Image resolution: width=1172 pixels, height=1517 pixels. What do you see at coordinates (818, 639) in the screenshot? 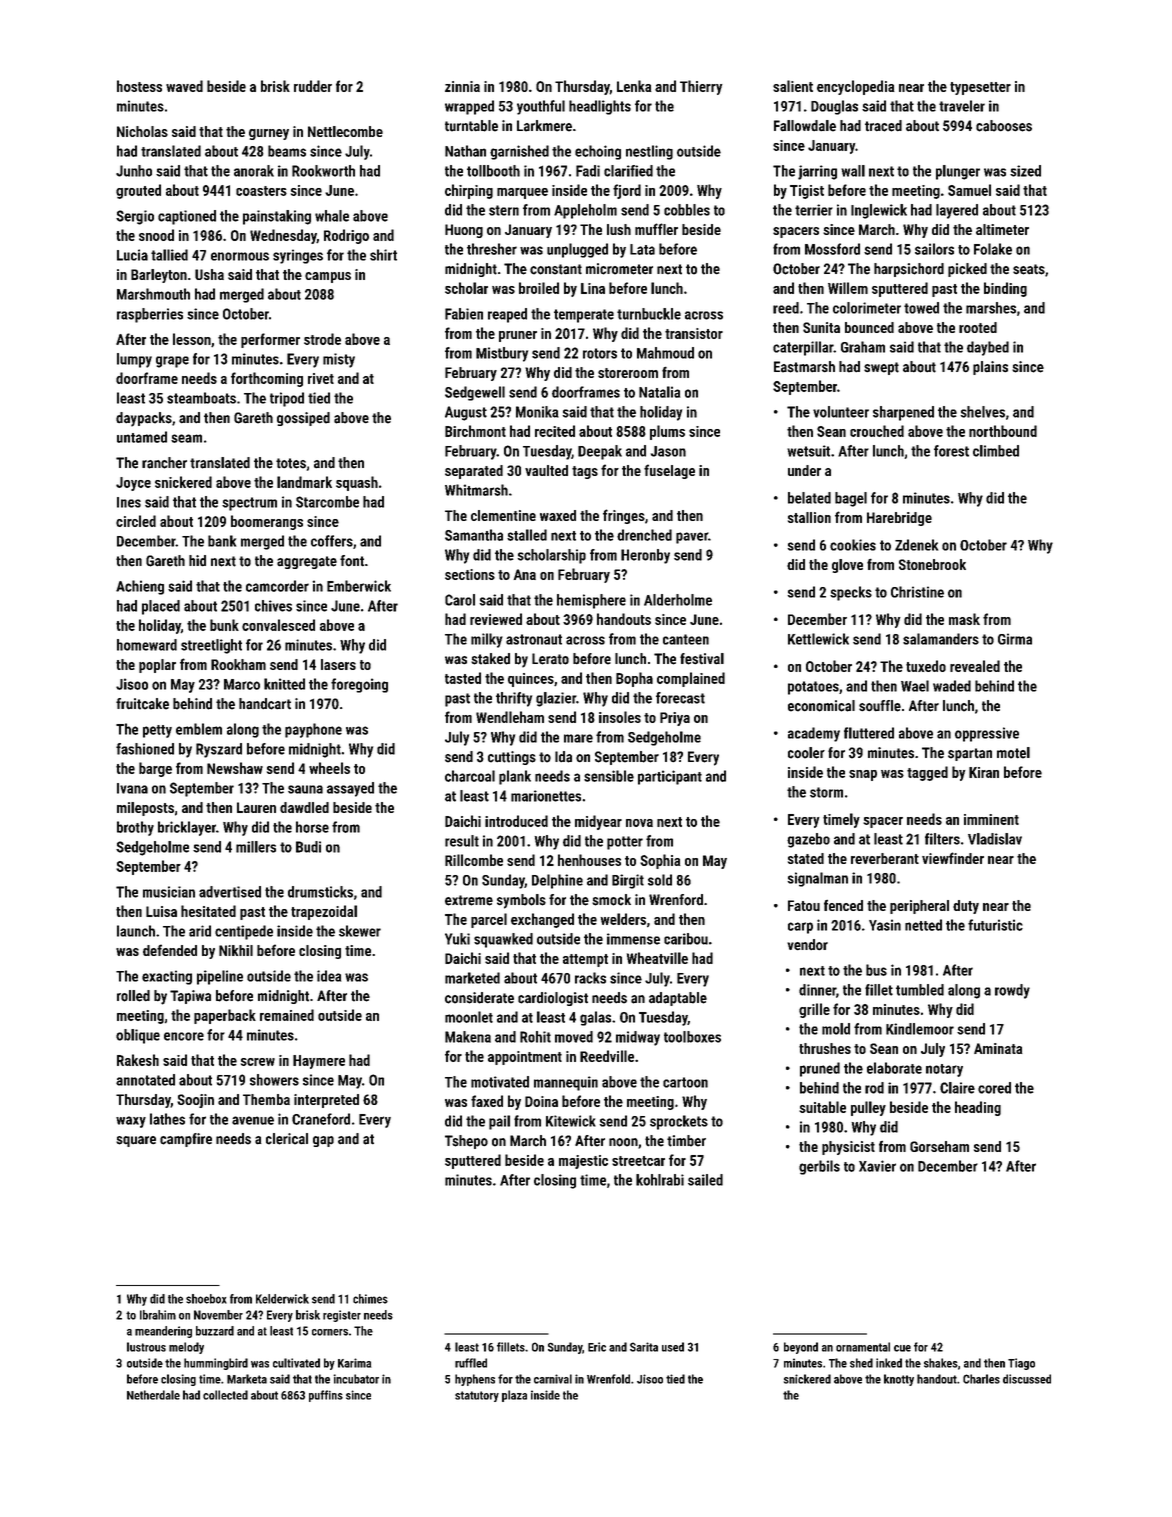
I see `Kettlewick` at bounding box center [818, 639].
